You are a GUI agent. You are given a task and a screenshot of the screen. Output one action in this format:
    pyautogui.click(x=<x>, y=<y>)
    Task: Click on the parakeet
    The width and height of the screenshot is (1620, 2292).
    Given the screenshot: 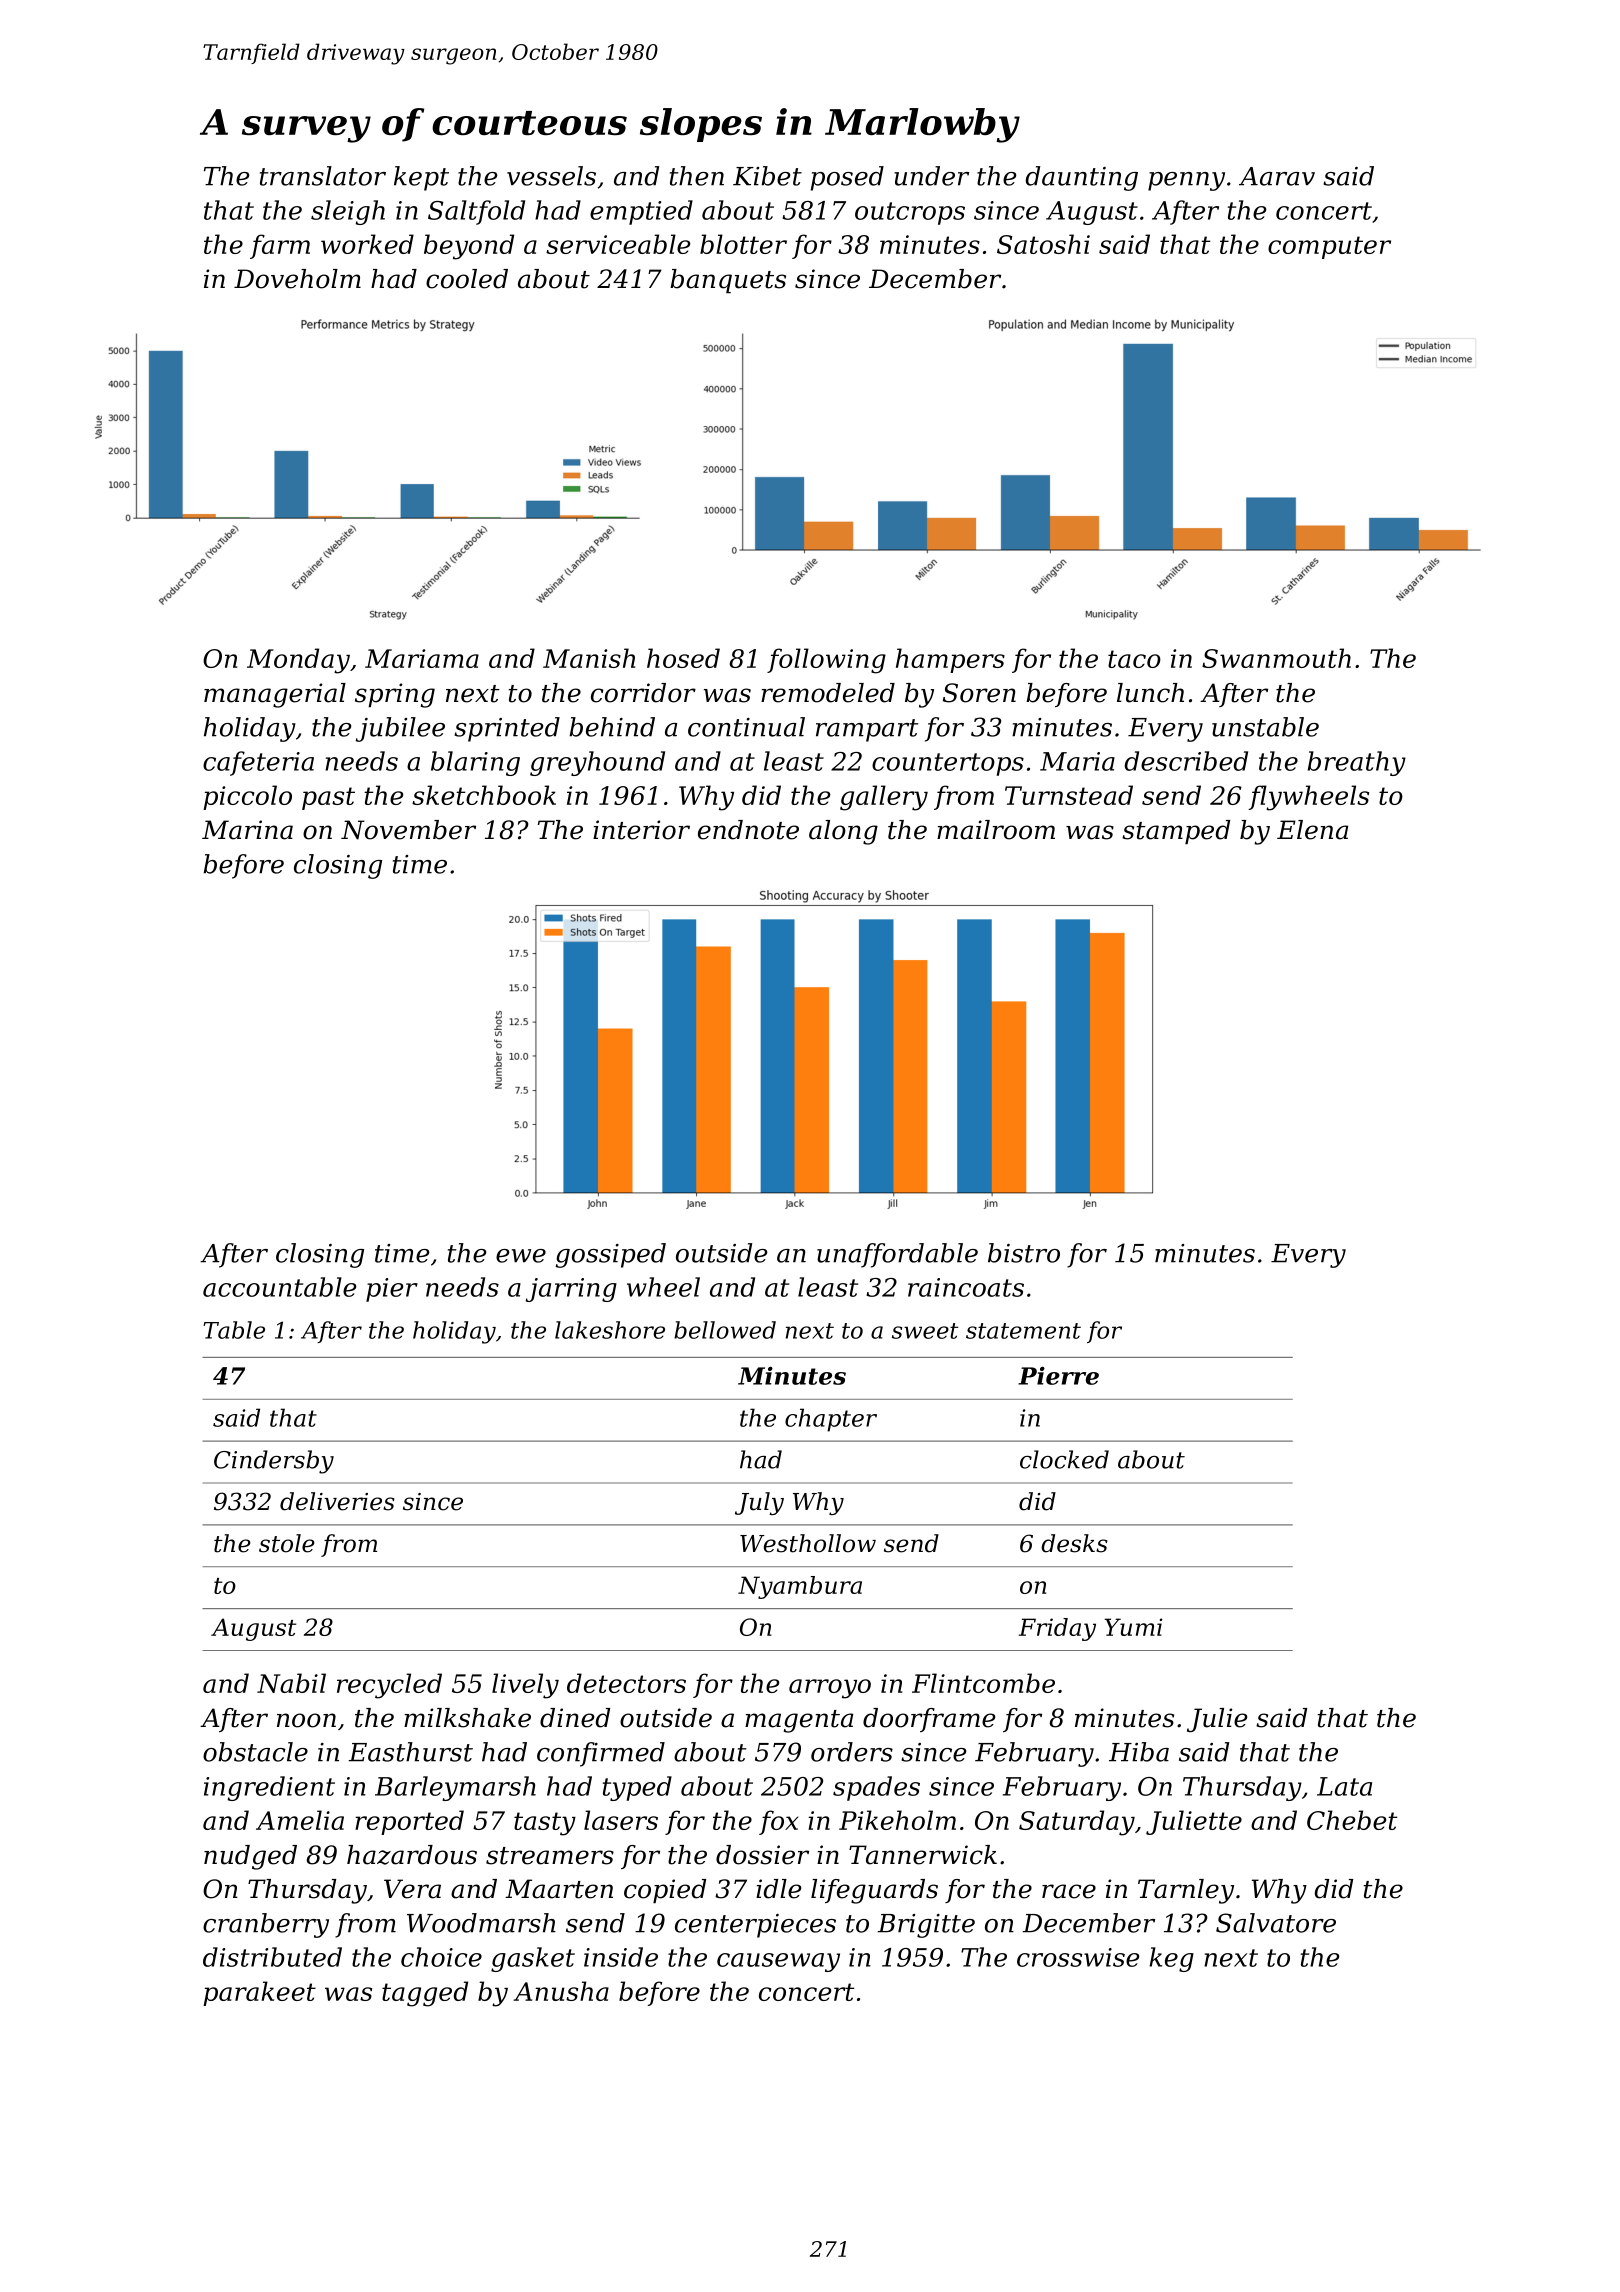 What is the action you would take?
    pyautogui.click(x=259, y=1993)
